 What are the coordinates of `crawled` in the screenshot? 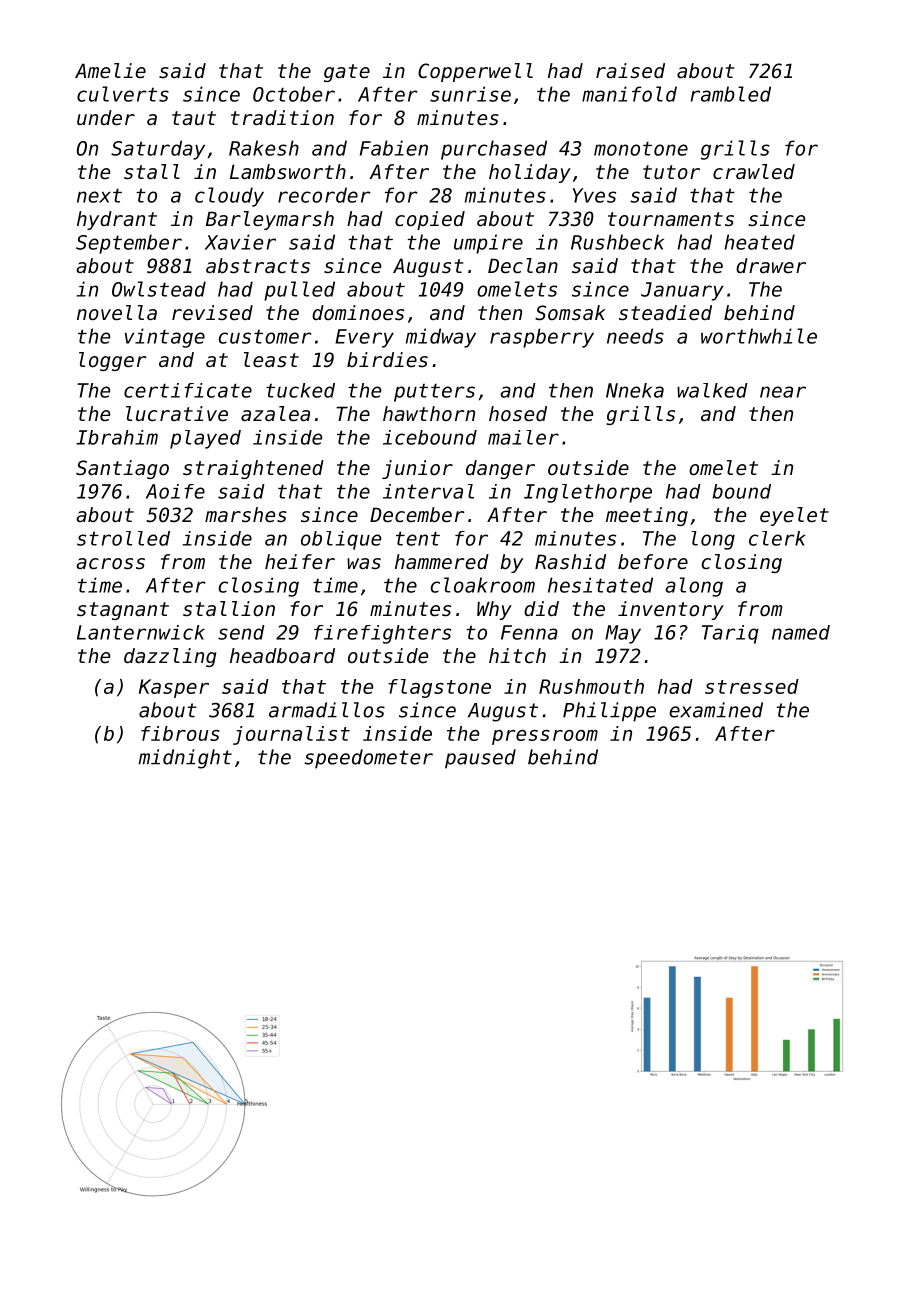 It's located at (754, 172).
